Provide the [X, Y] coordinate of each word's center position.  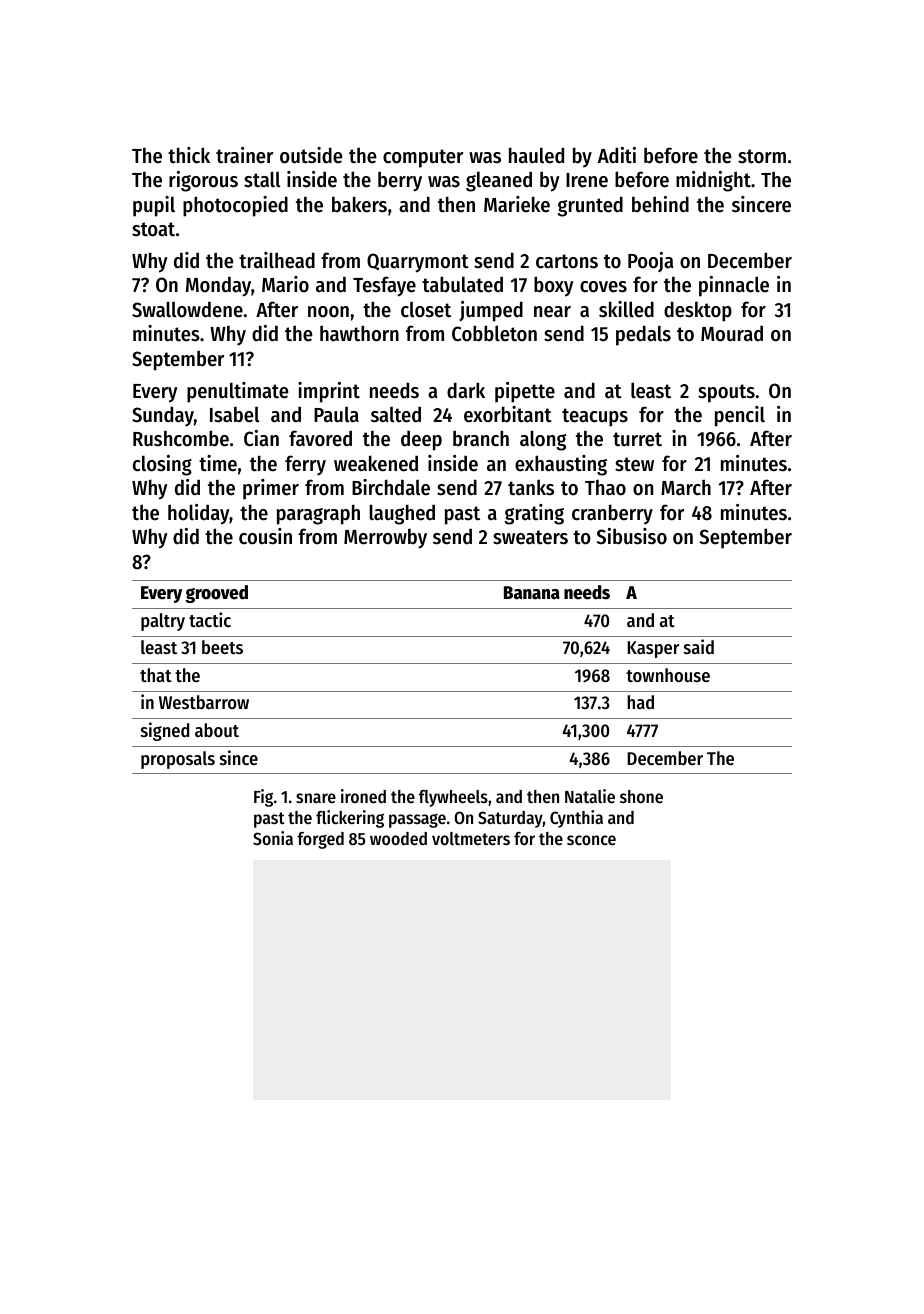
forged [320, 840]
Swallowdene [187, 309]
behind [660, 204]
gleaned [499, 181]
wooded [398, 838]
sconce [591, 840]
